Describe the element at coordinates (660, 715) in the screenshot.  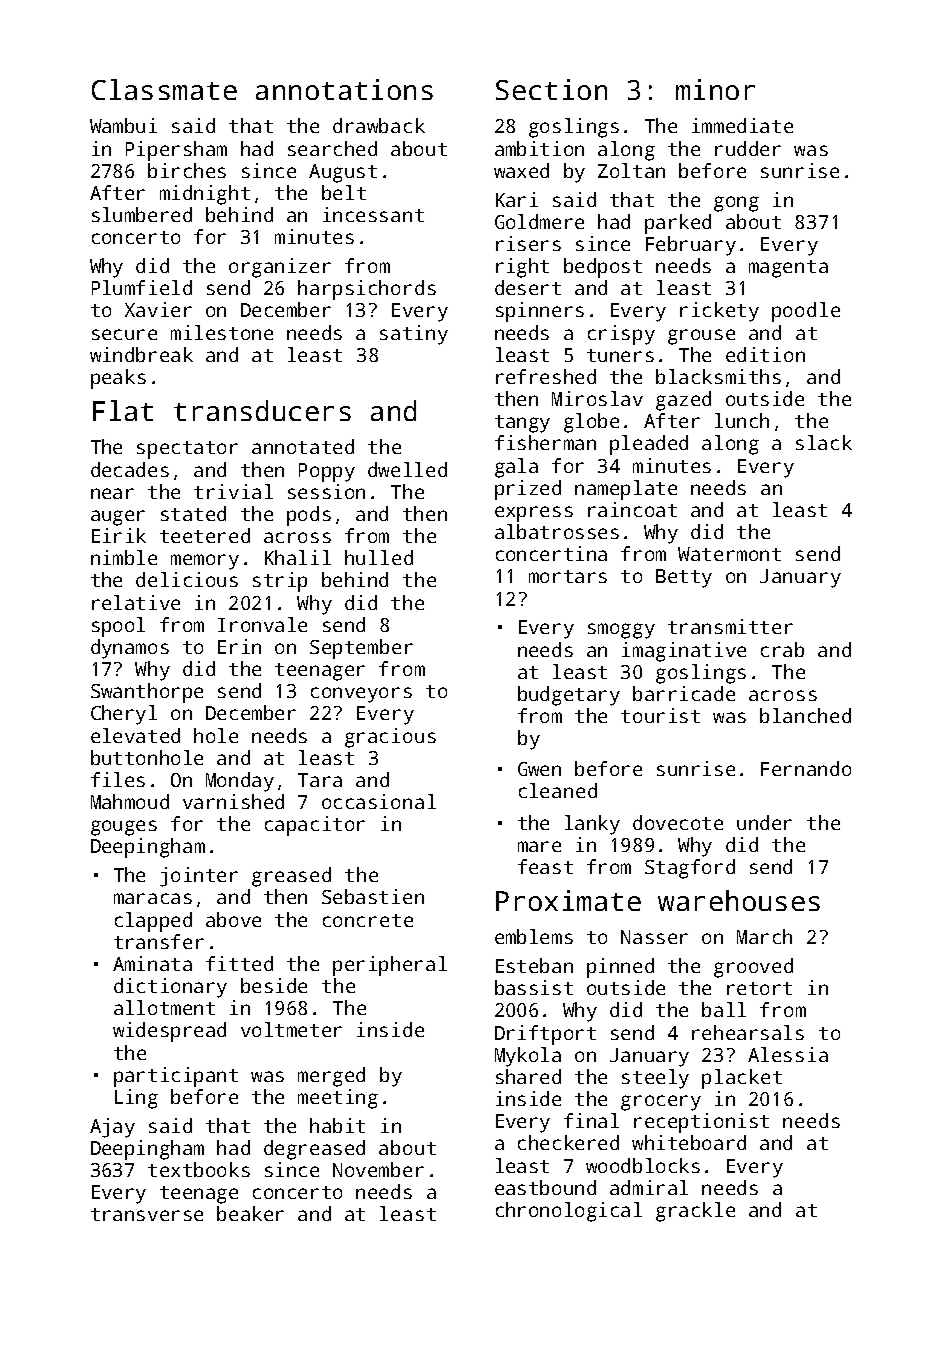
I see `tourist` at that location.
